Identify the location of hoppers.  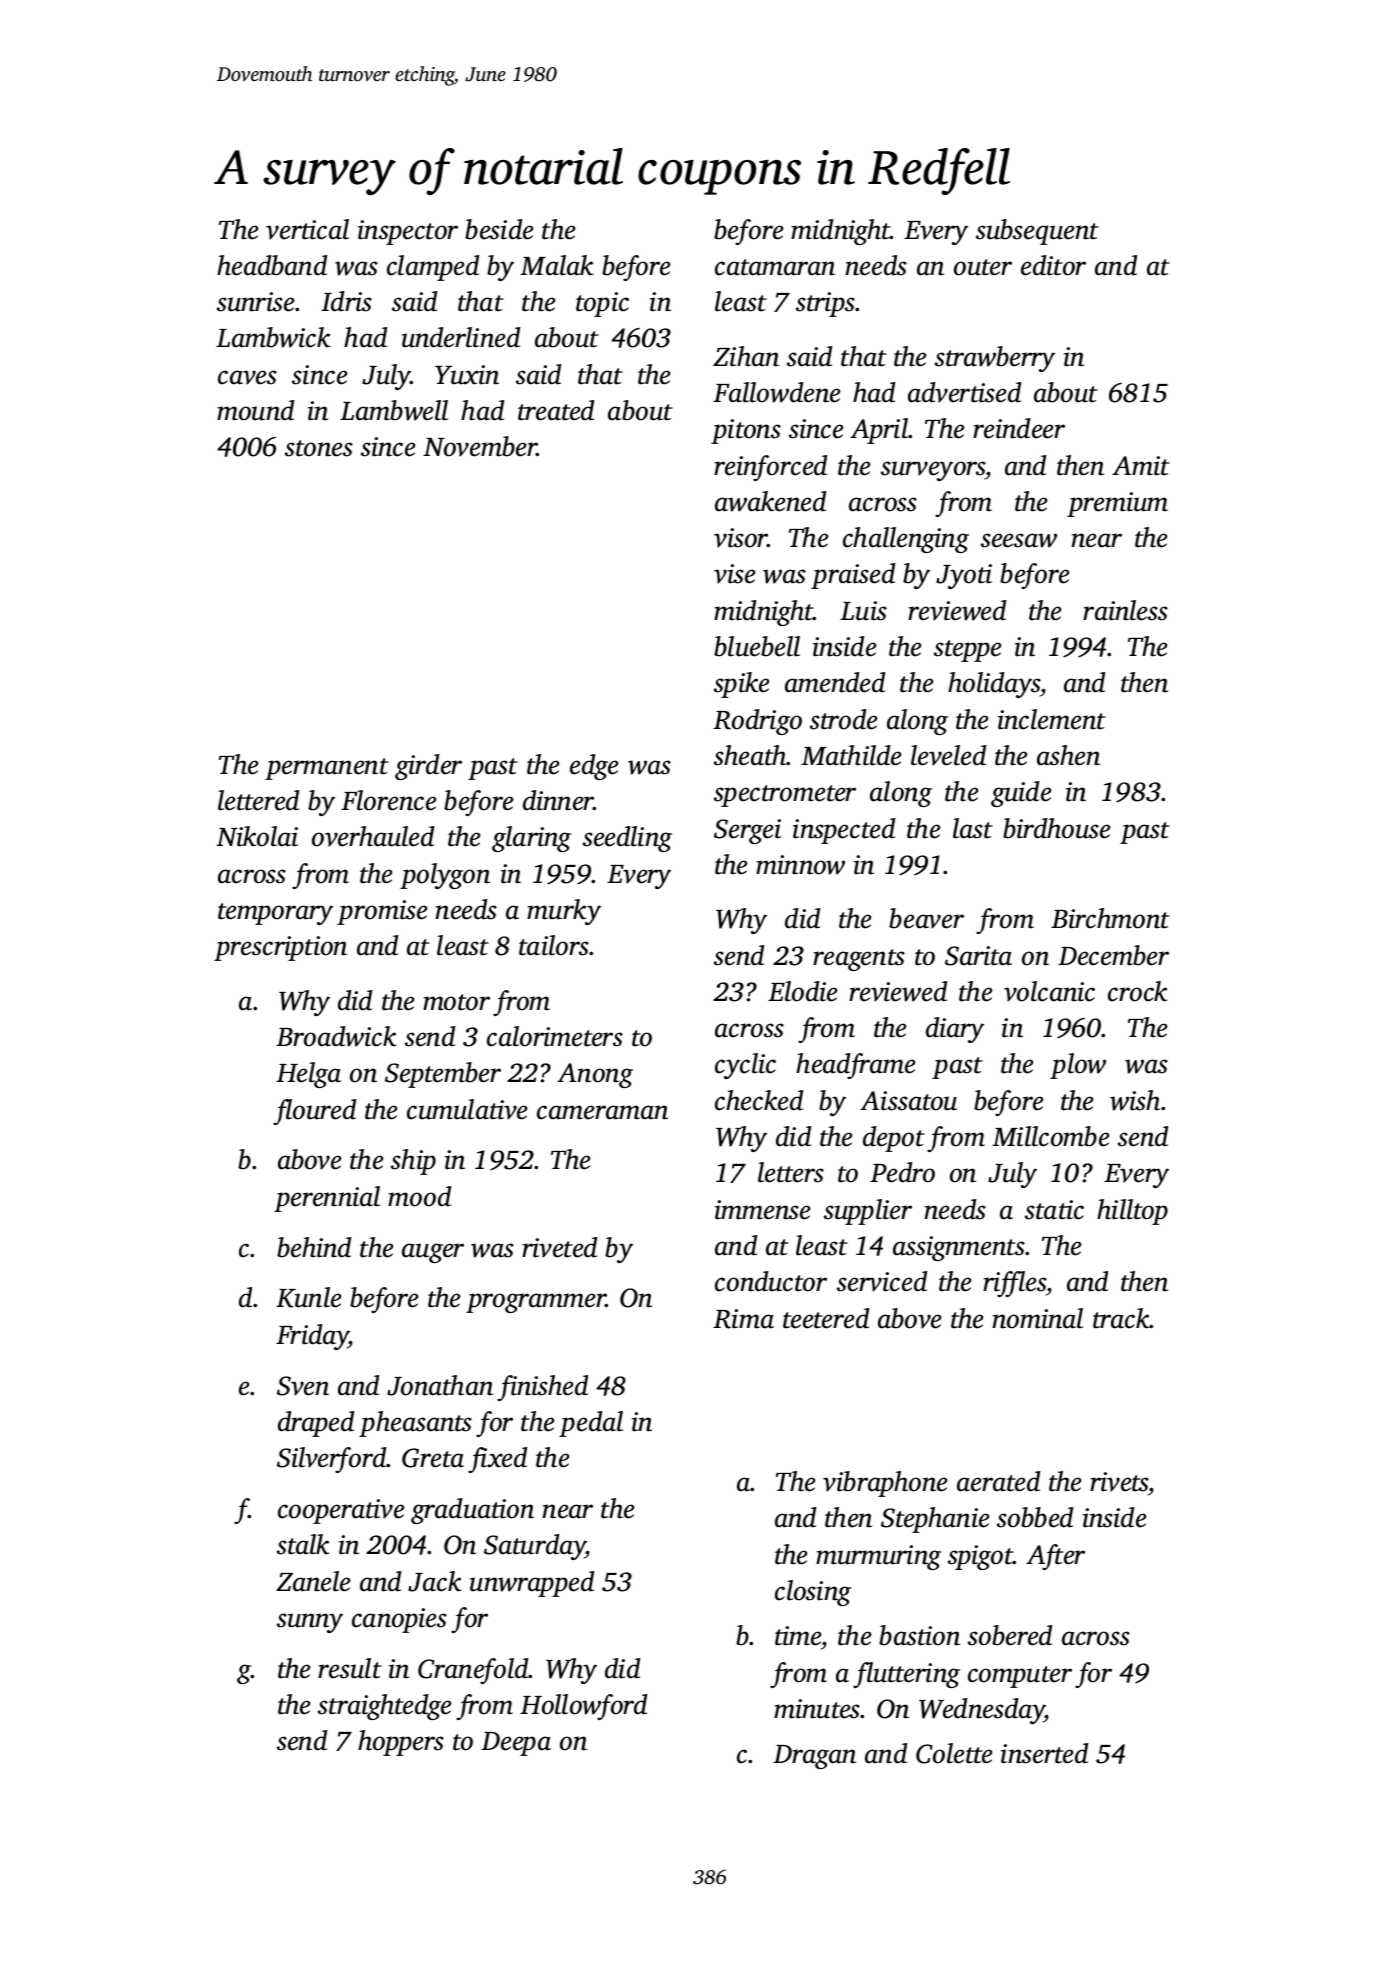
(401, 1743).
